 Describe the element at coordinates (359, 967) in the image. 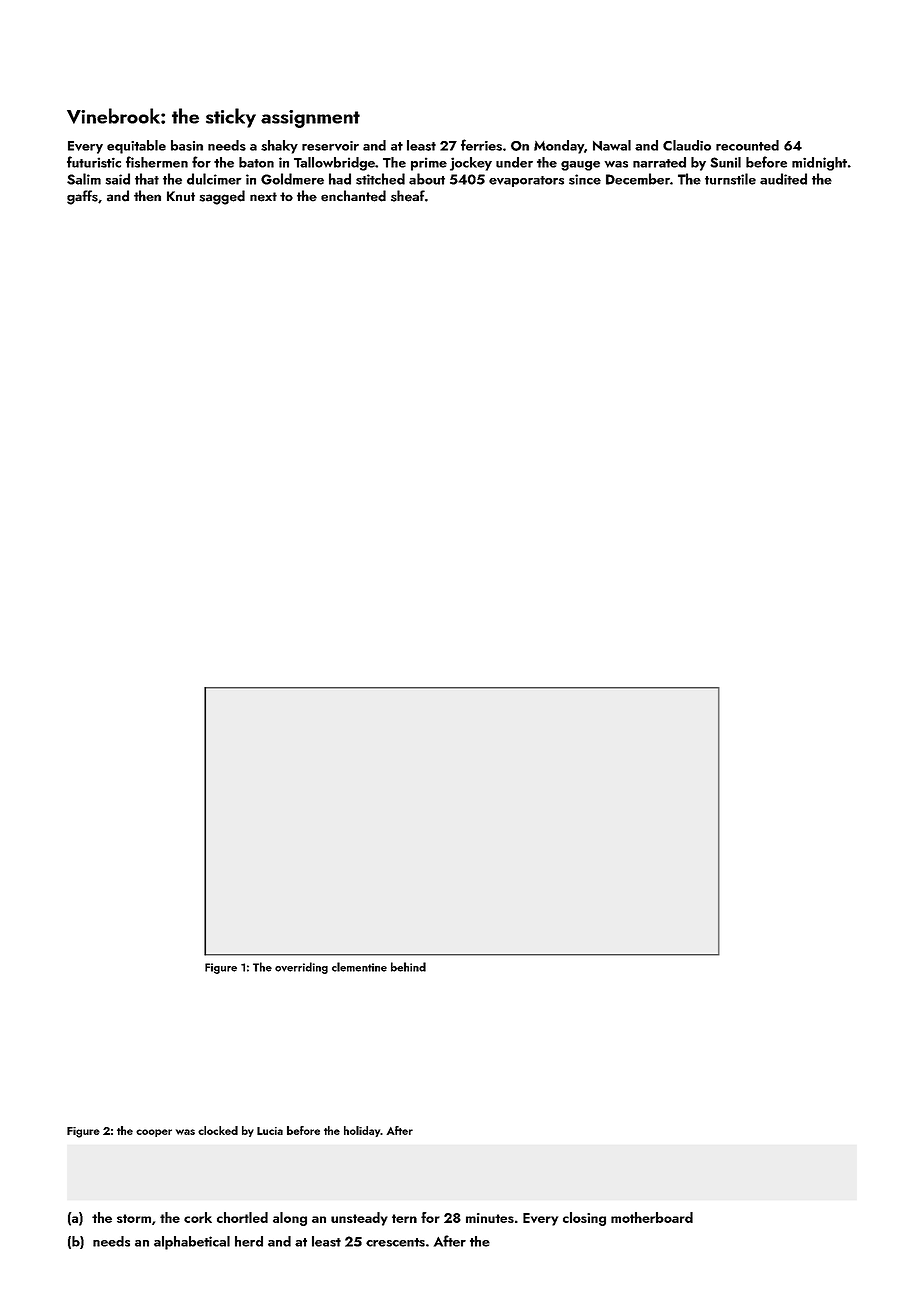

I see `clementine` at that location.
